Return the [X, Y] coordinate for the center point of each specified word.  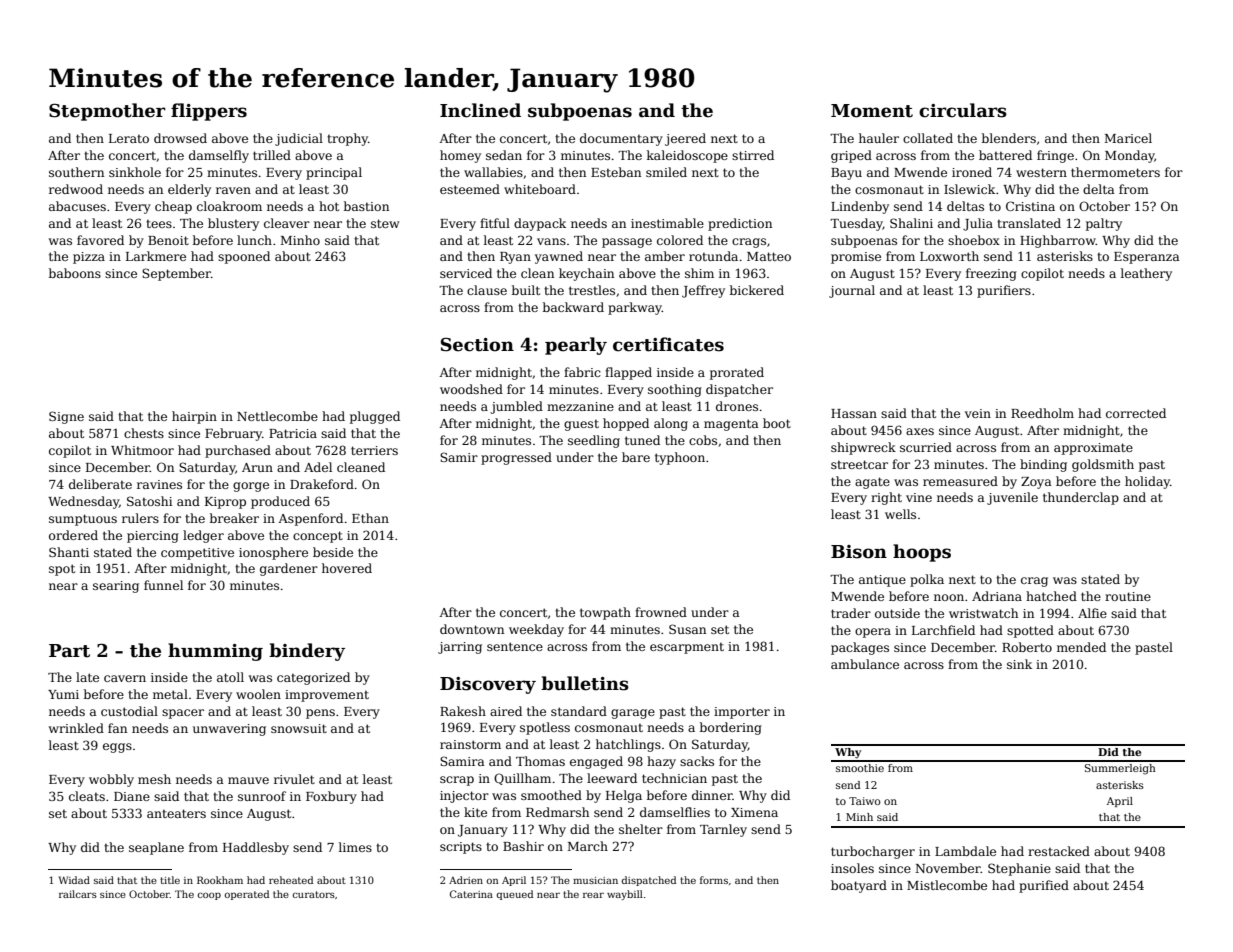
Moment [872, 111]
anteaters [176, 813]
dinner [712, 795]
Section [477, 344]
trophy [347, 139]
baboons [75, 273]
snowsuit [299, 728]
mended [1081, 647]
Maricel [1128, 138]
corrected [1136, 413]
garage [633, 714]
